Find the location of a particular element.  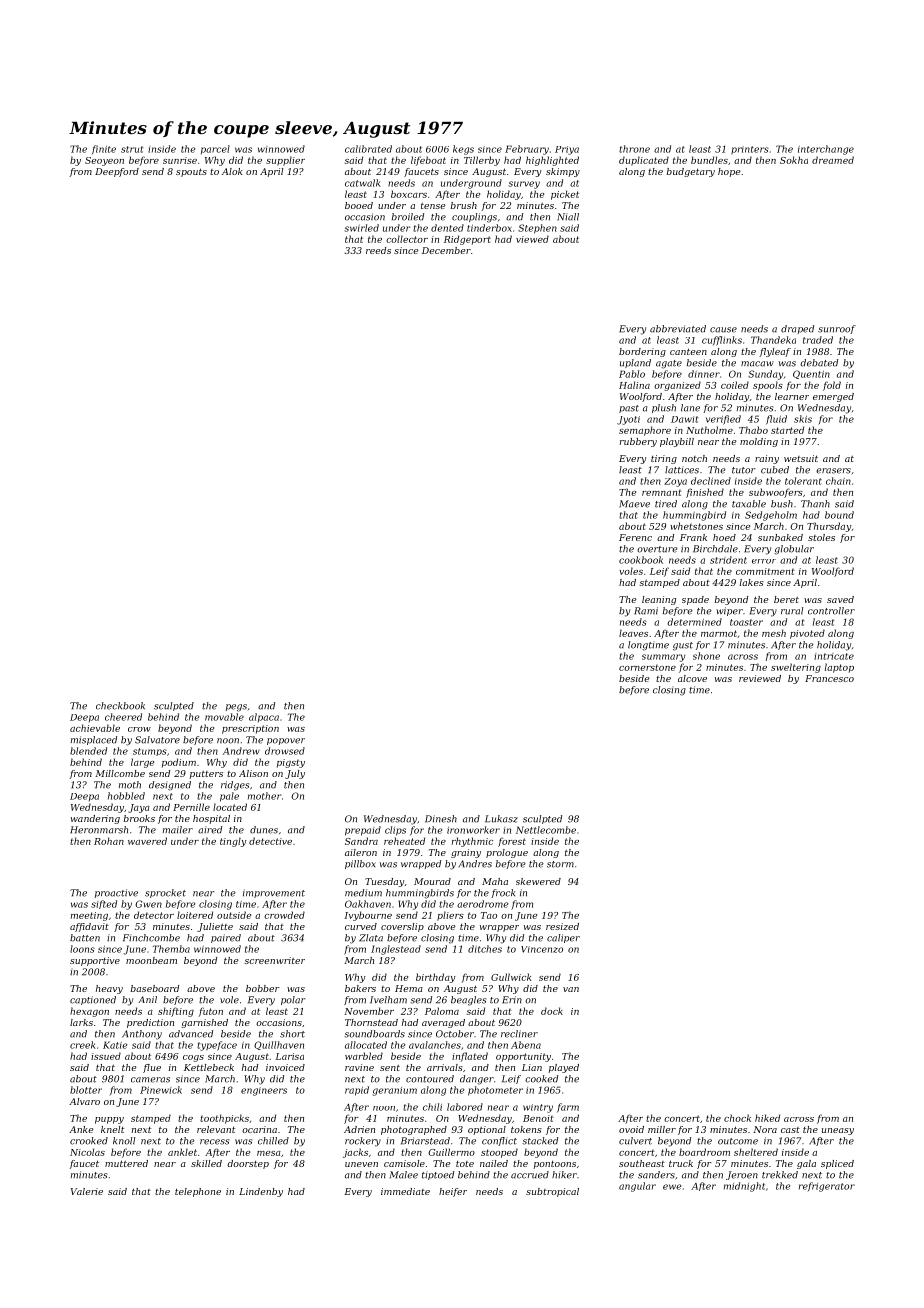

pegs is located at coordinates (236, 708).
